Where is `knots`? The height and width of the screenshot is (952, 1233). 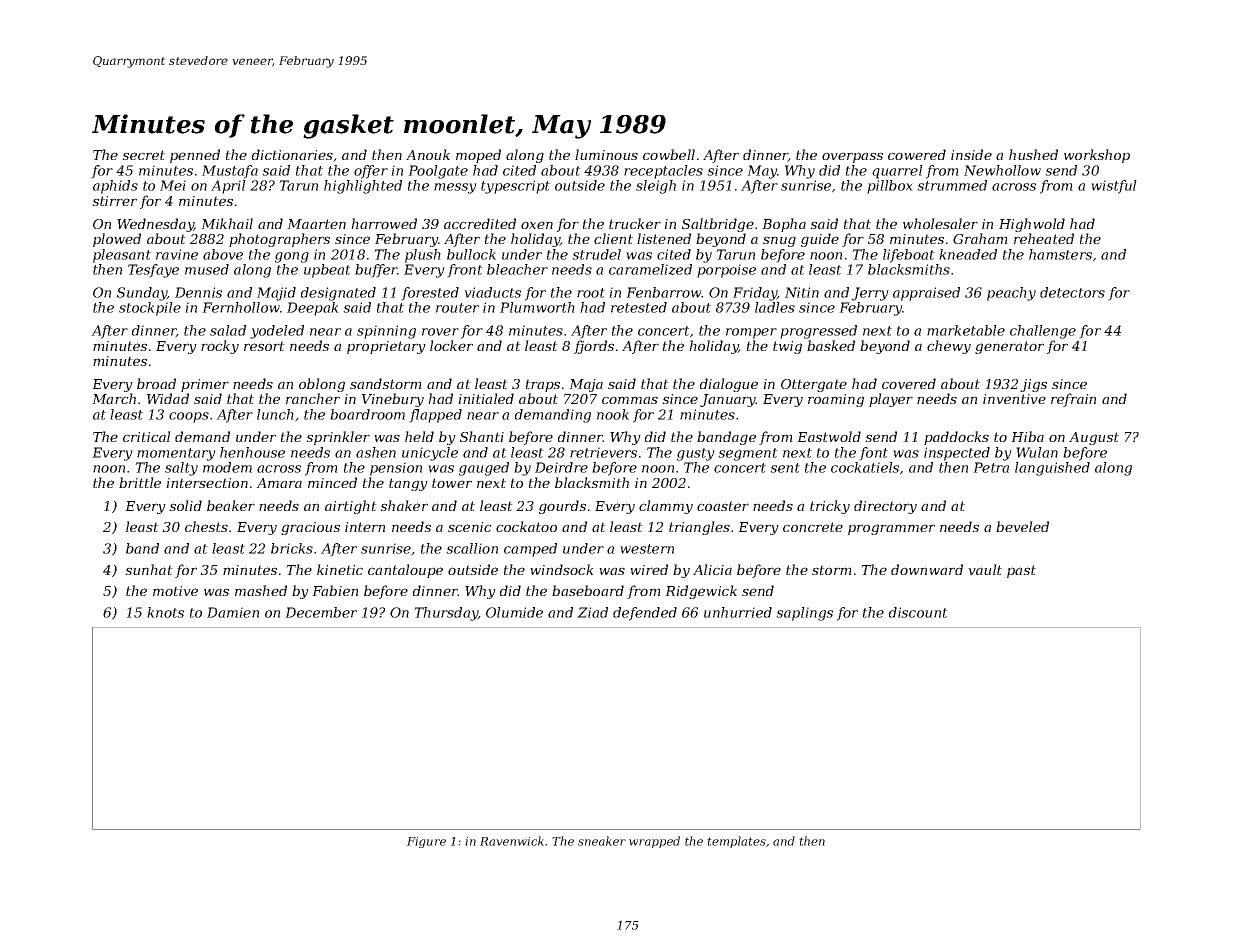
knots is located at coordinates (165, 612).
